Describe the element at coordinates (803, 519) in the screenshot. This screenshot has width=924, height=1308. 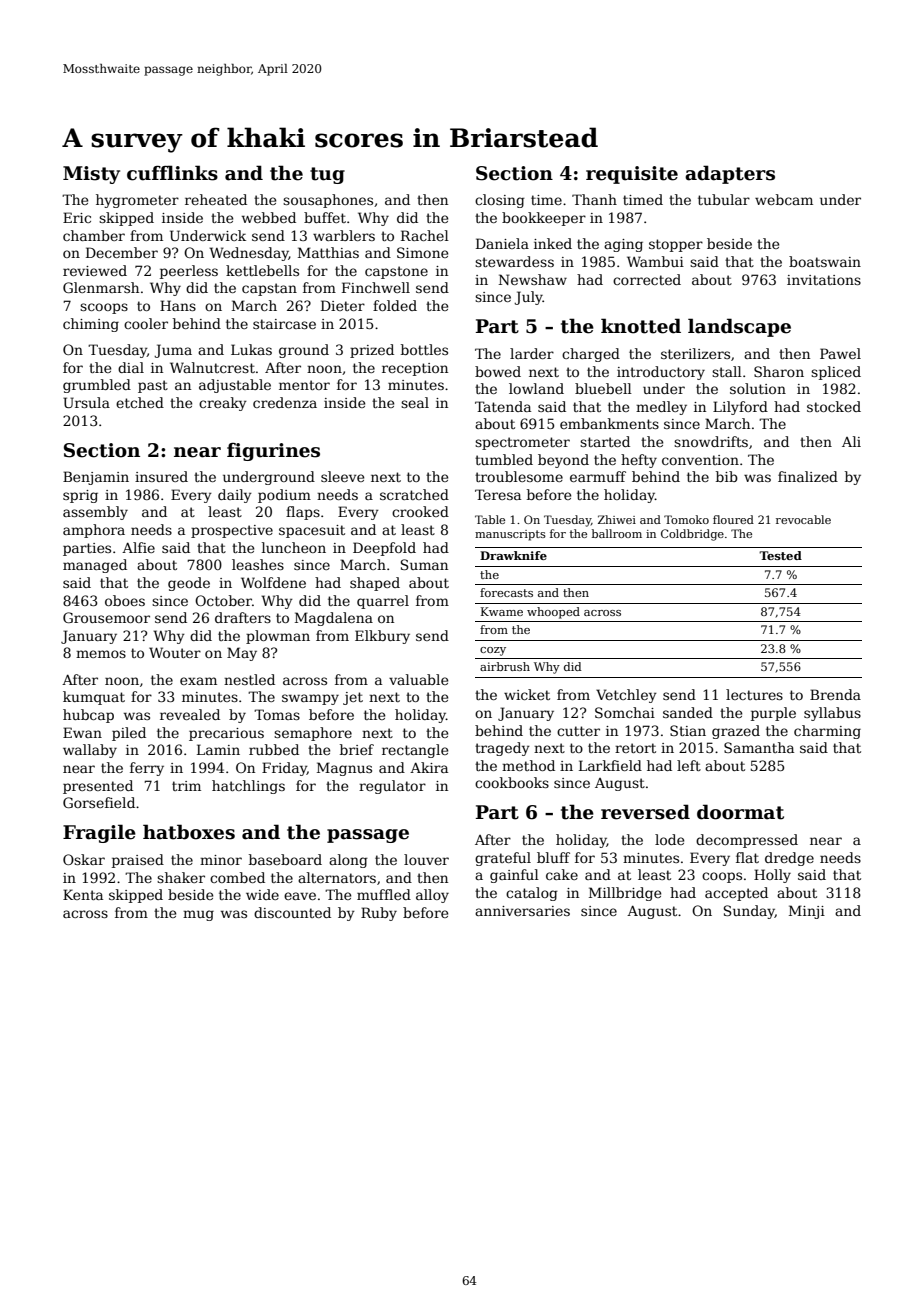
I see `revocable` at that location.
